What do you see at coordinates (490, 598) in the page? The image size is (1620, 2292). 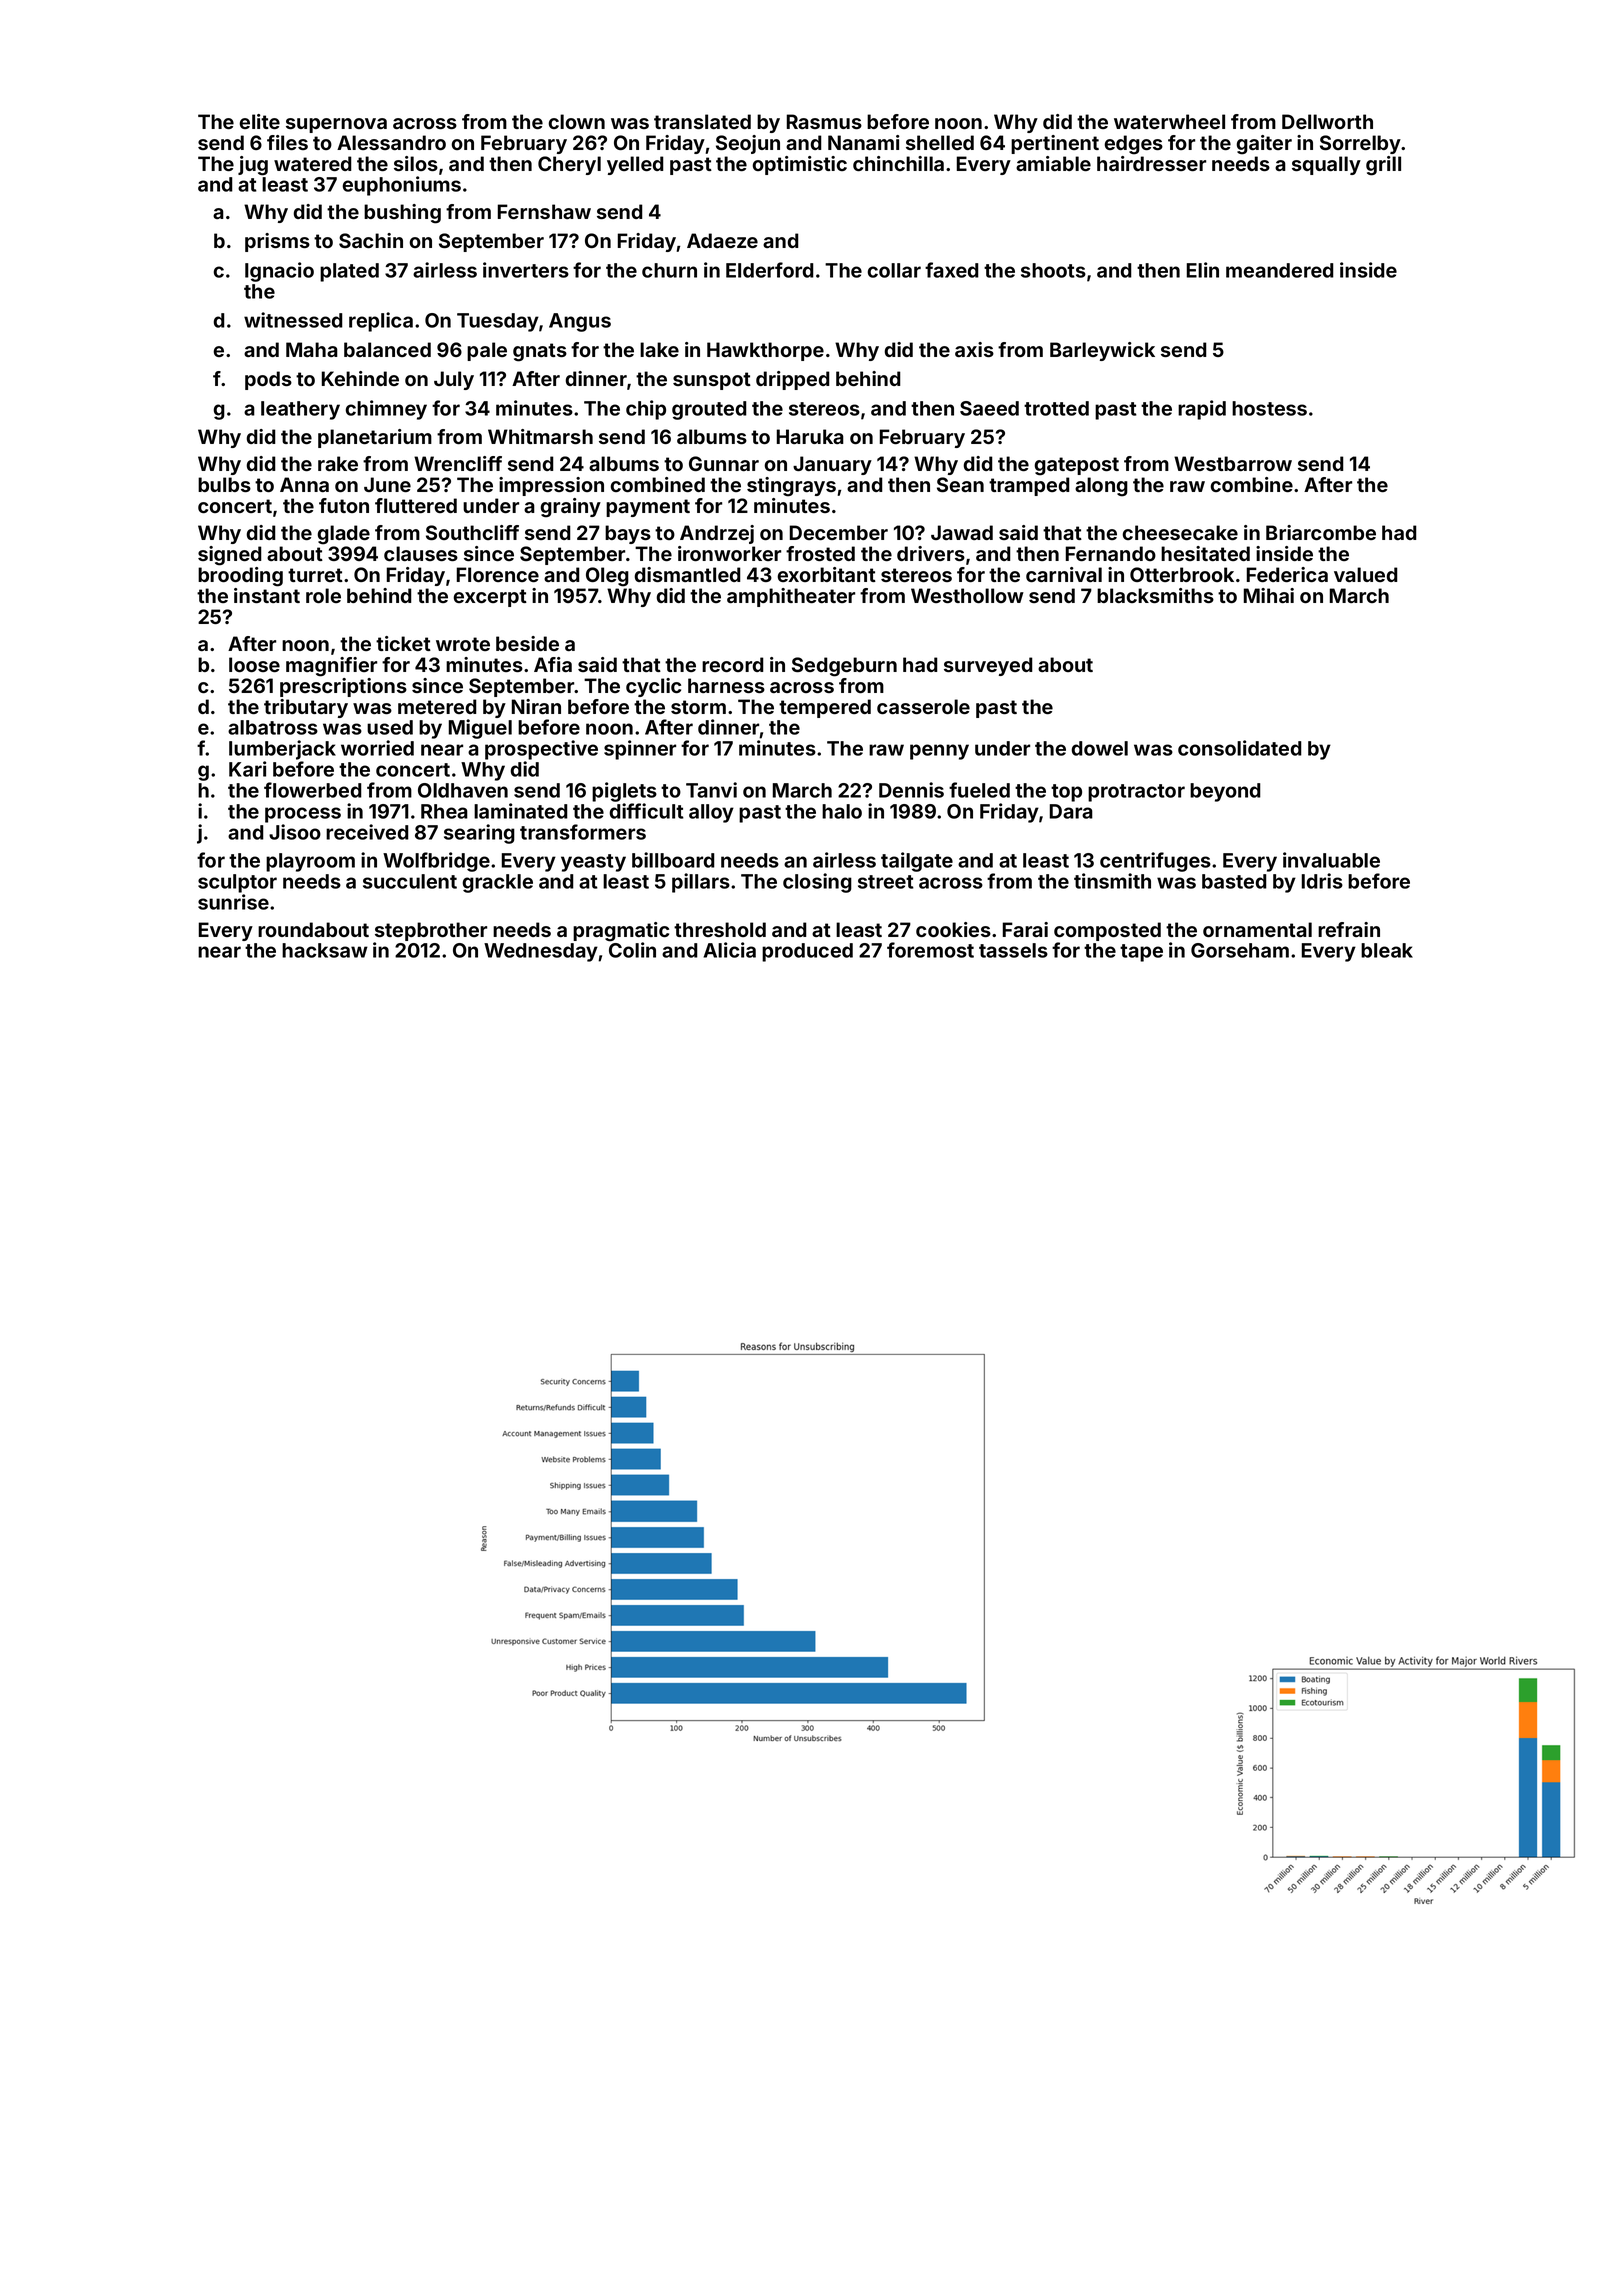 I see `excerpt` at bounding box center [490, 598].
